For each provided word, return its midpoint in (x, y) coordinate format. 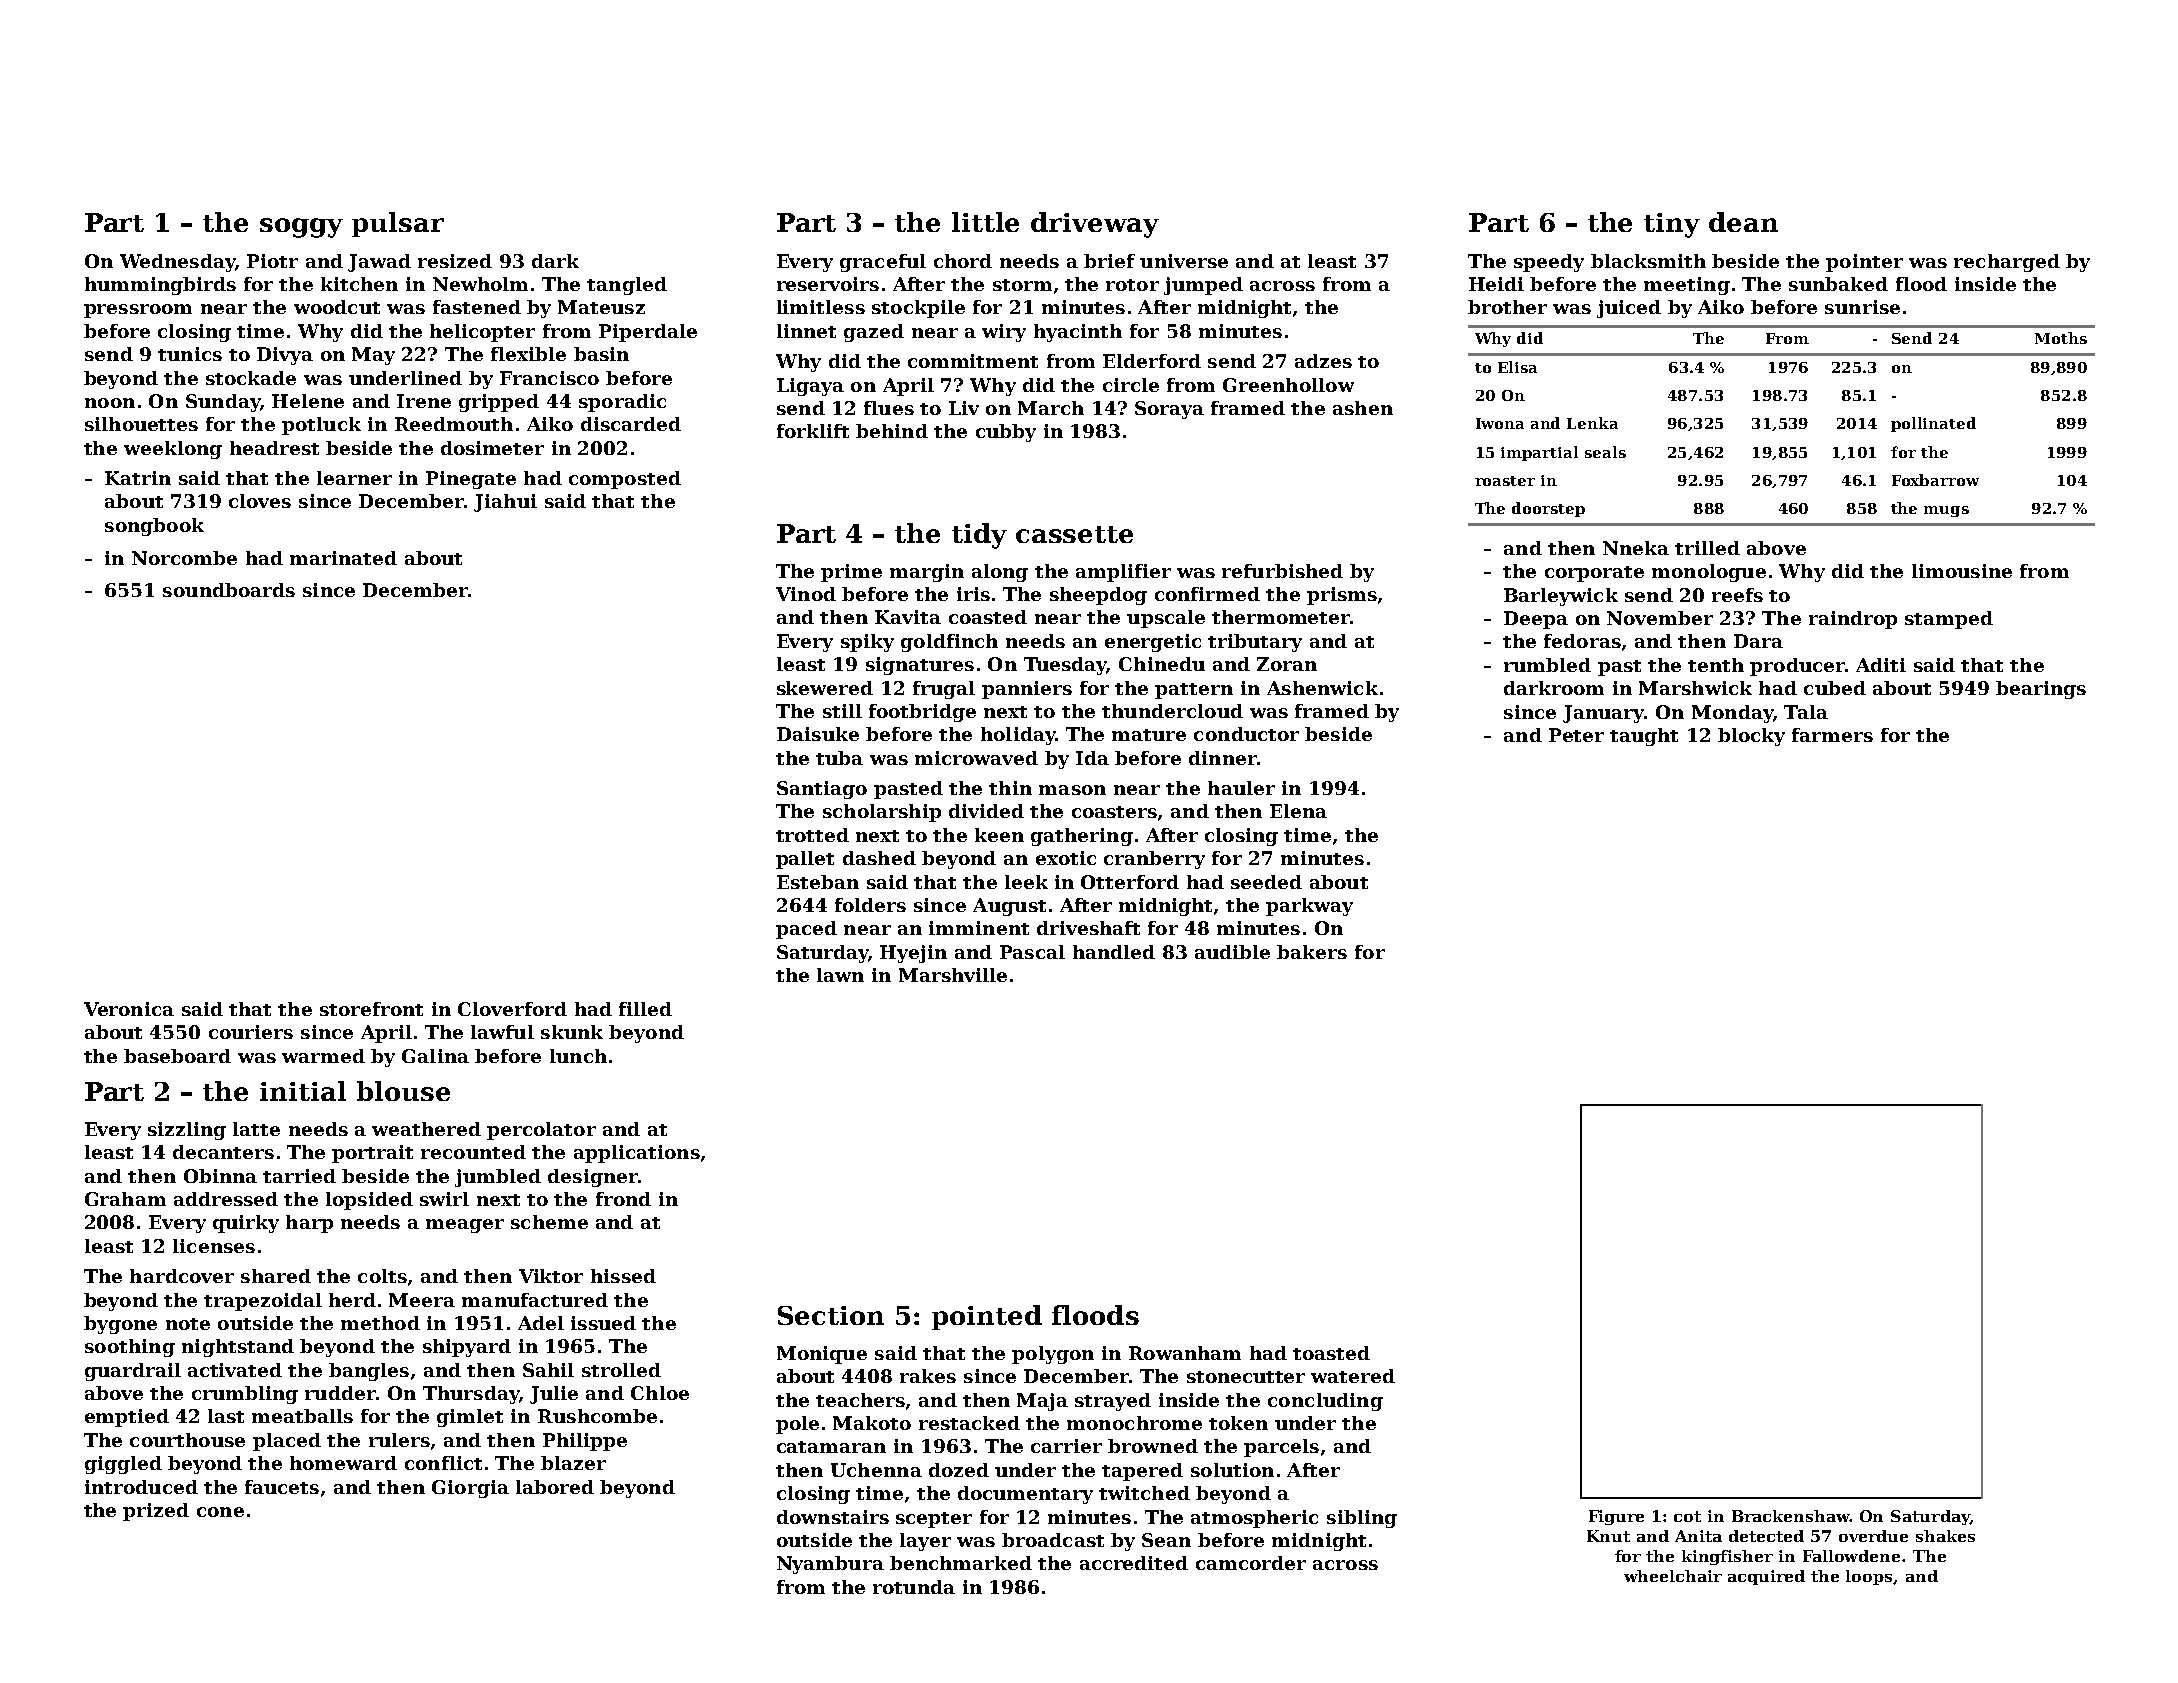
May (373, 356)
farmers (1832, 735)
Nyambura (830, 1565)
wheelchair (1673, 1576)
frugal (944, 690)
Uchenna (876, 1470)
